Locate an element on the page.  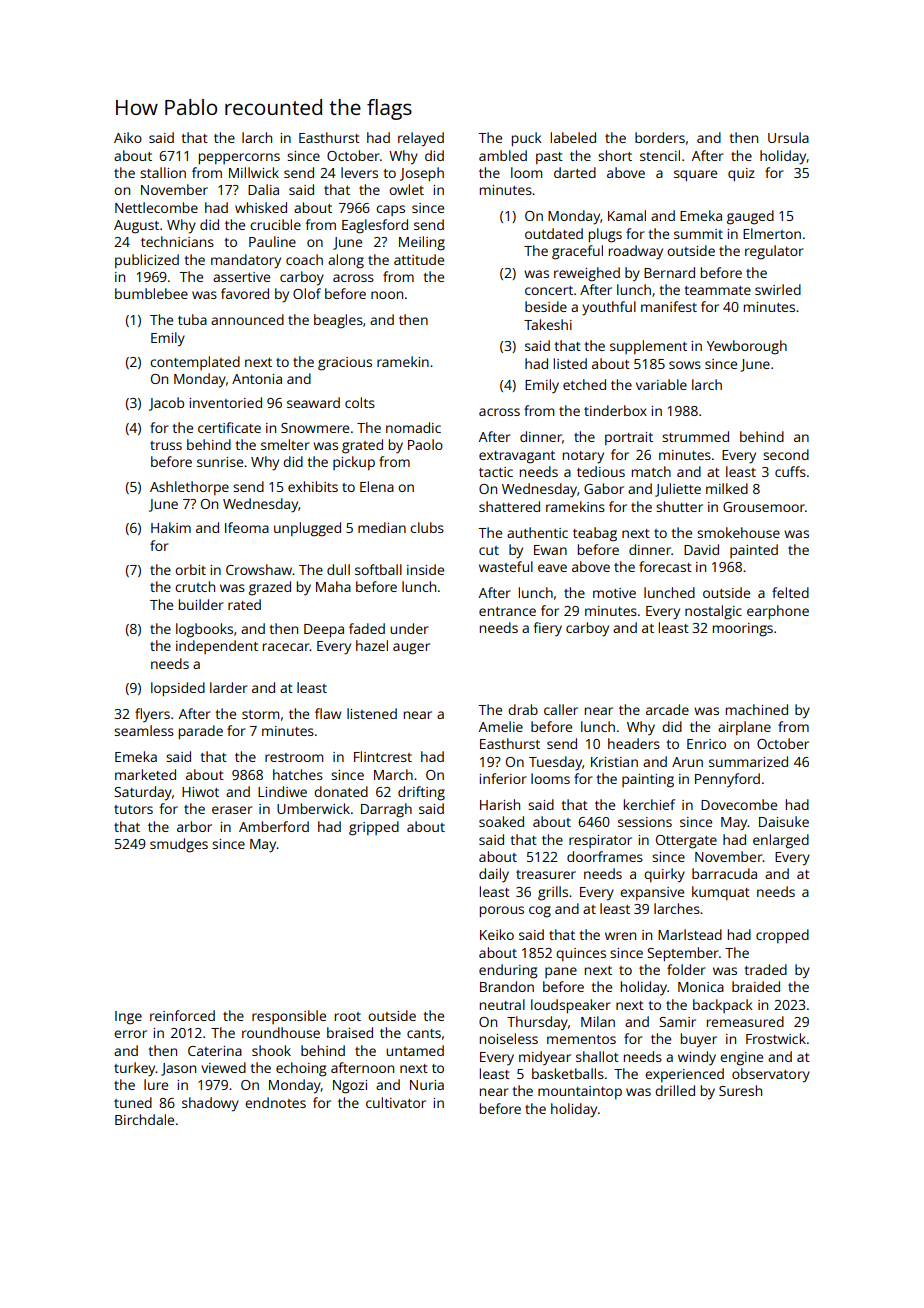
flyers is located at coordinates (152, 715).
